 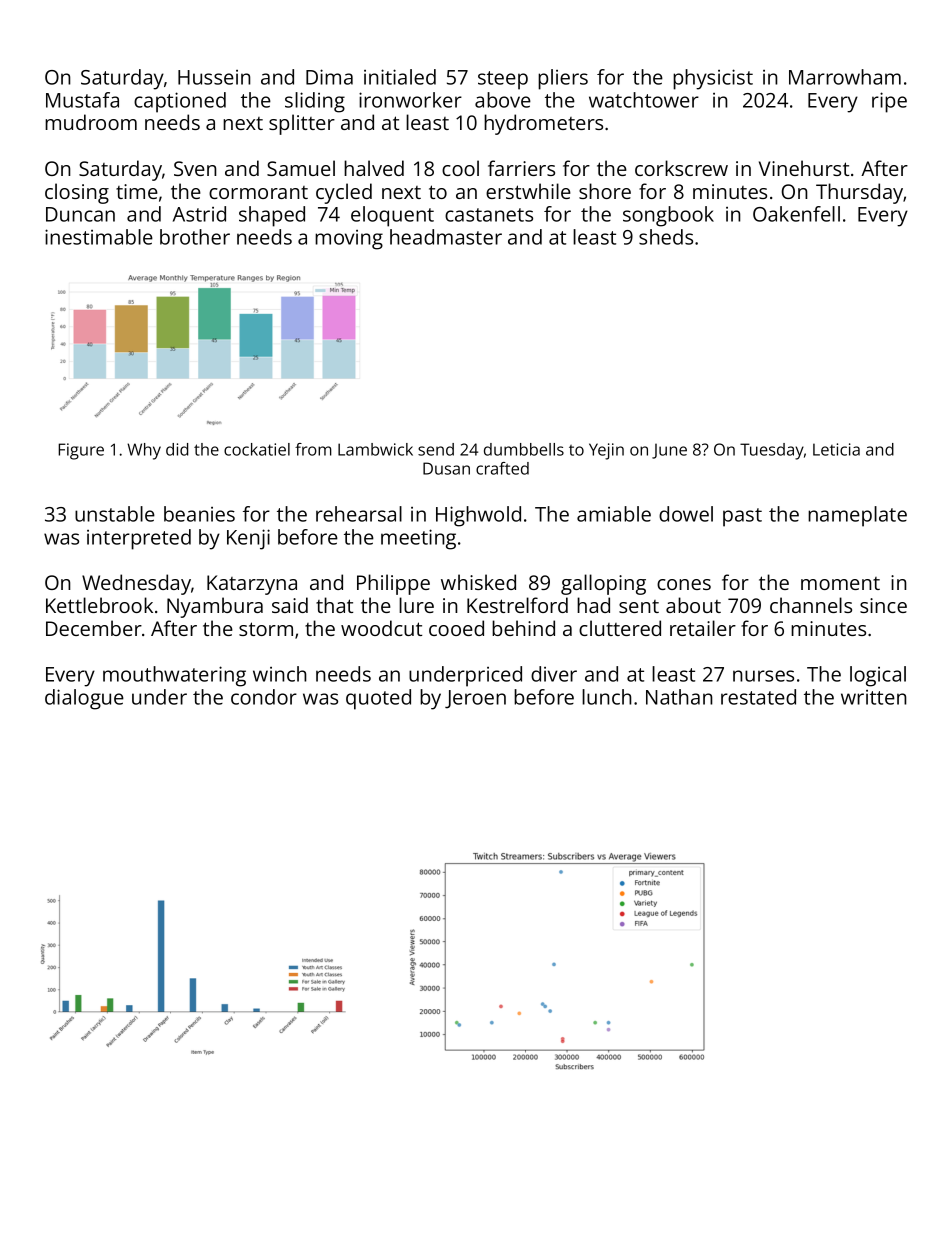 What do you see at coordinates (840, 583) in the screenshot?
I see `moment` at bounding box center [840, 583].
